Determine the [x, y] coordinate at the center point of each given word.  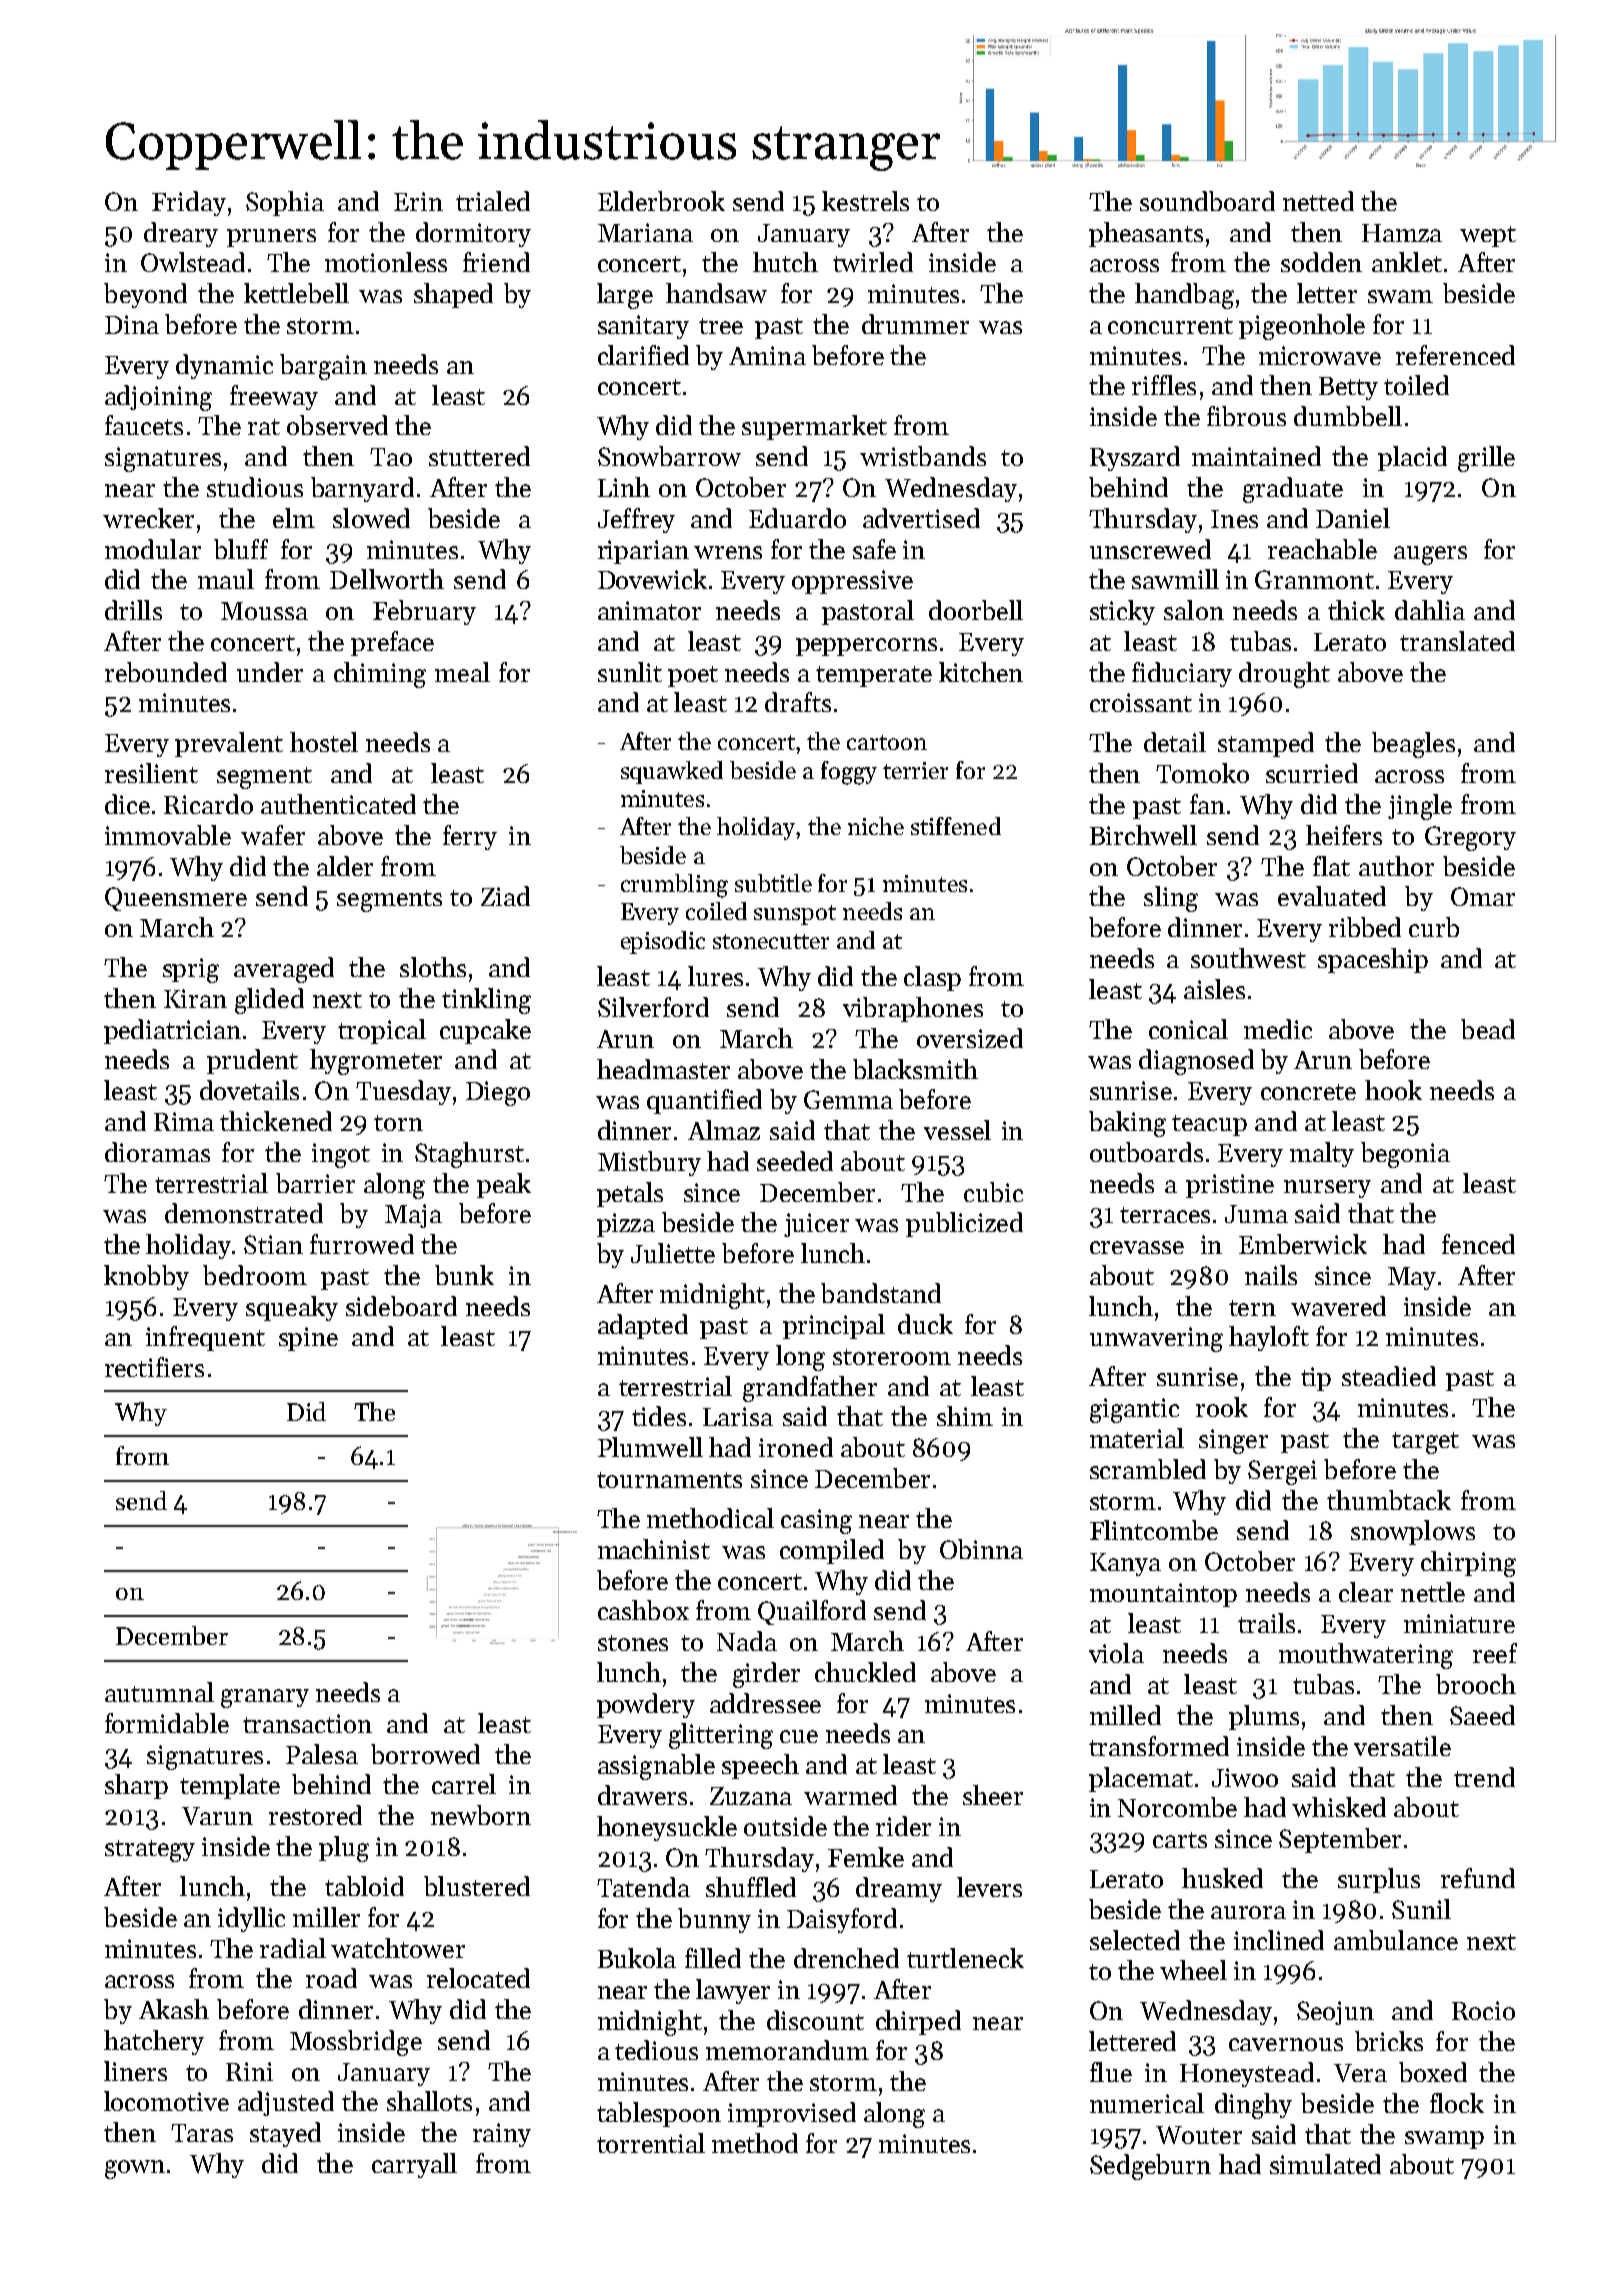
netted [1318, 201]
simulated [1325, 2164]
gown [135, 2169]
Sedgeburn [1150, 2167]
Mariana [645, 232]
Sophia [285, 203]
